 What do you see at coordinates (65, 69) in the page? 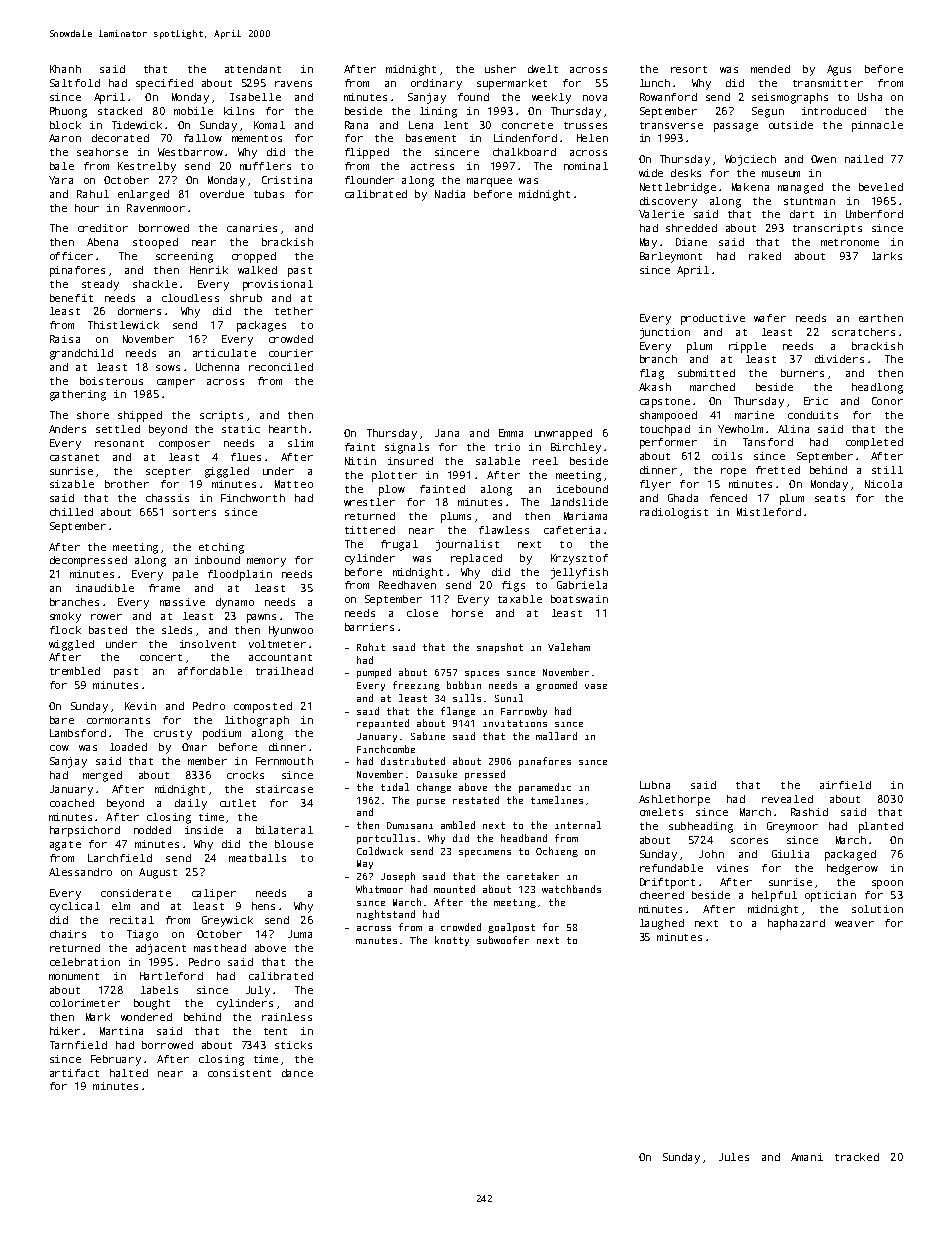
I see `Khanh` at bounding box center [65, 69].
